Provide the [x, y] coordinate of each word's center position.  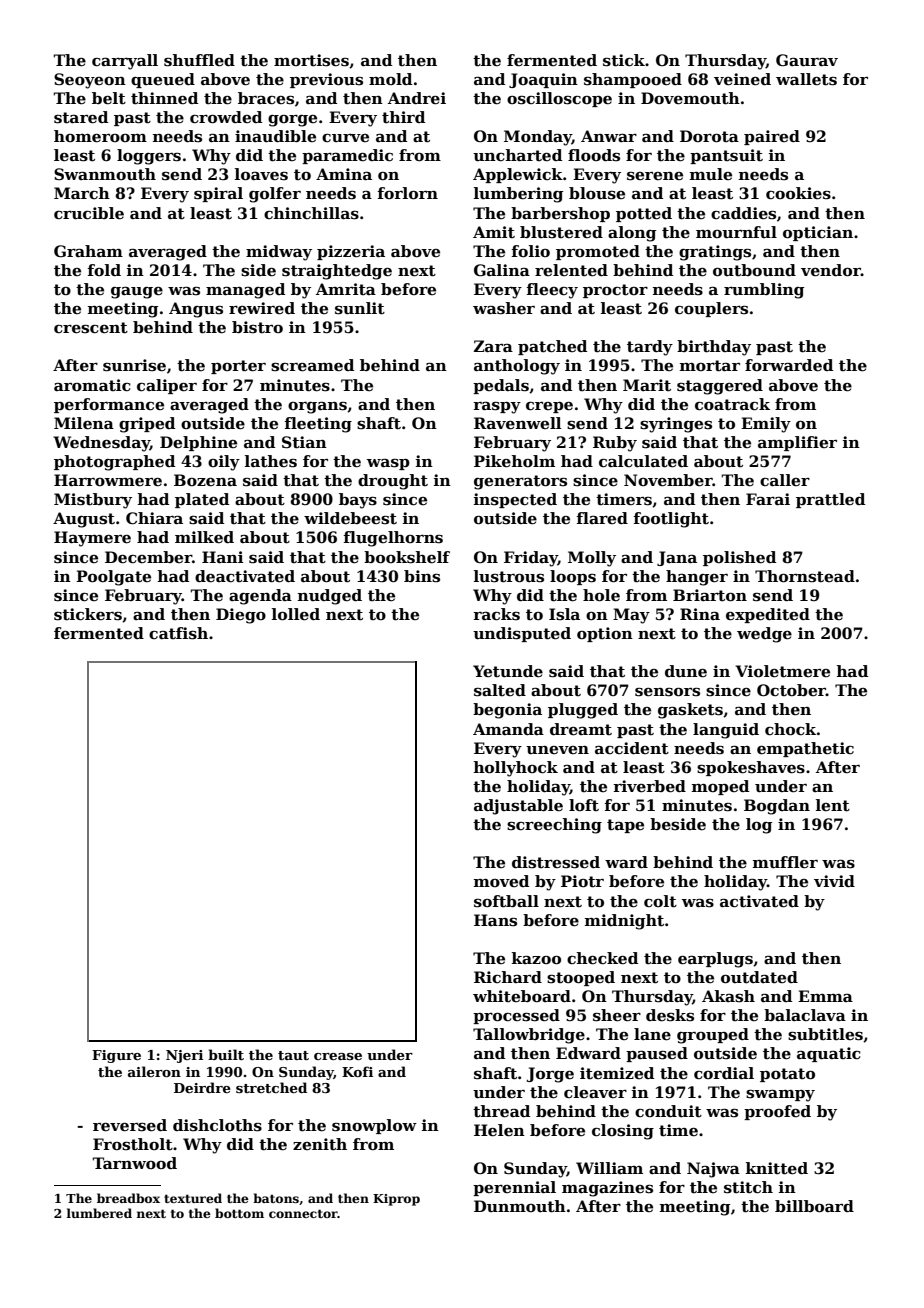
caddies [743, 213]
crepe [549, 407]
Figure [116, 1056]
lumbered [99, 1213]
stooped [581, 978]
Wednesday [101, 444]
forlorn [407, 193]
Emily [766, 425]
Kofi [357, 1071]
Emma [825, 996]
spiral [218, 194]
